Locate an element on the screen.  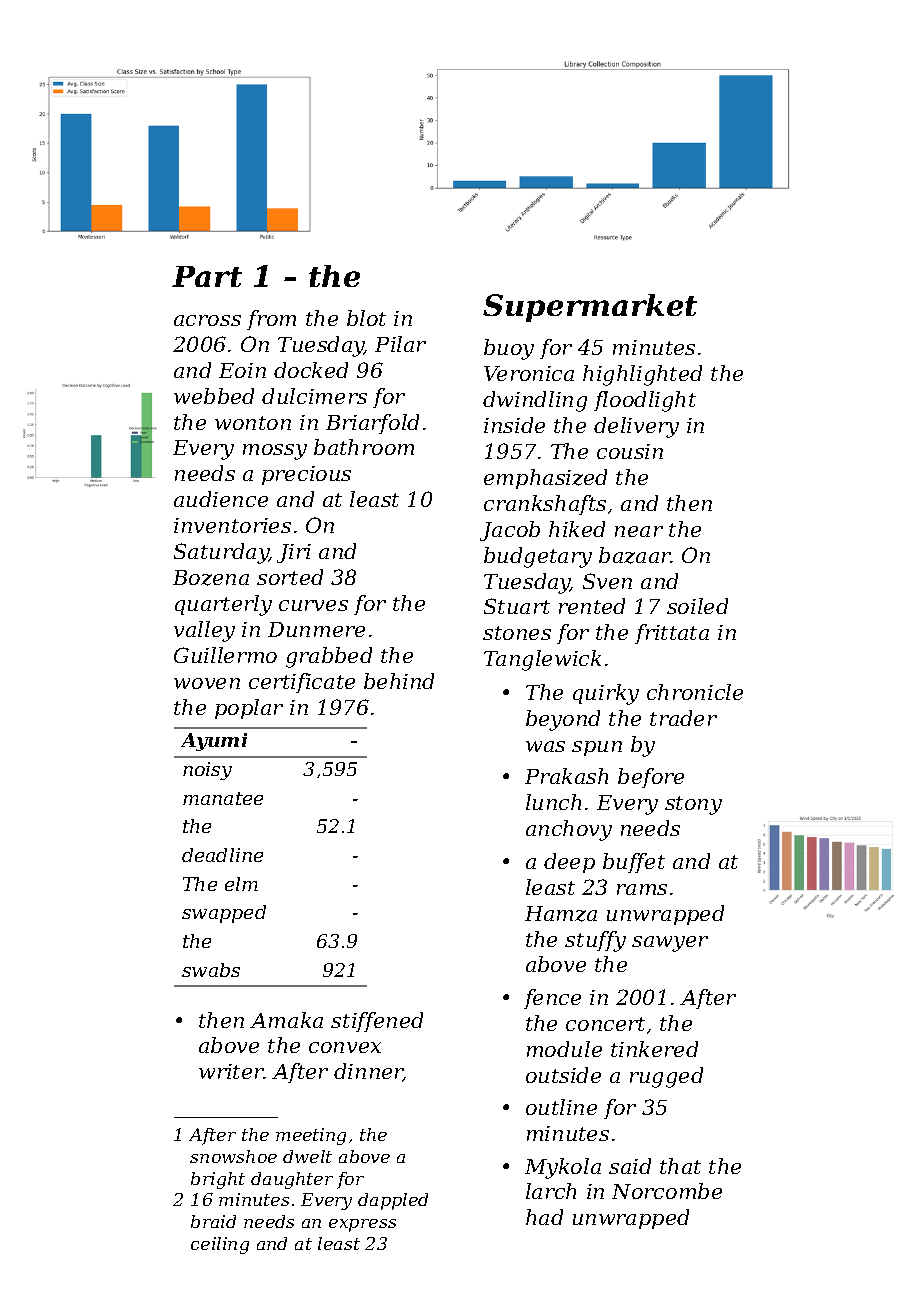
stiffened is located at coordinates (377, 1022).
